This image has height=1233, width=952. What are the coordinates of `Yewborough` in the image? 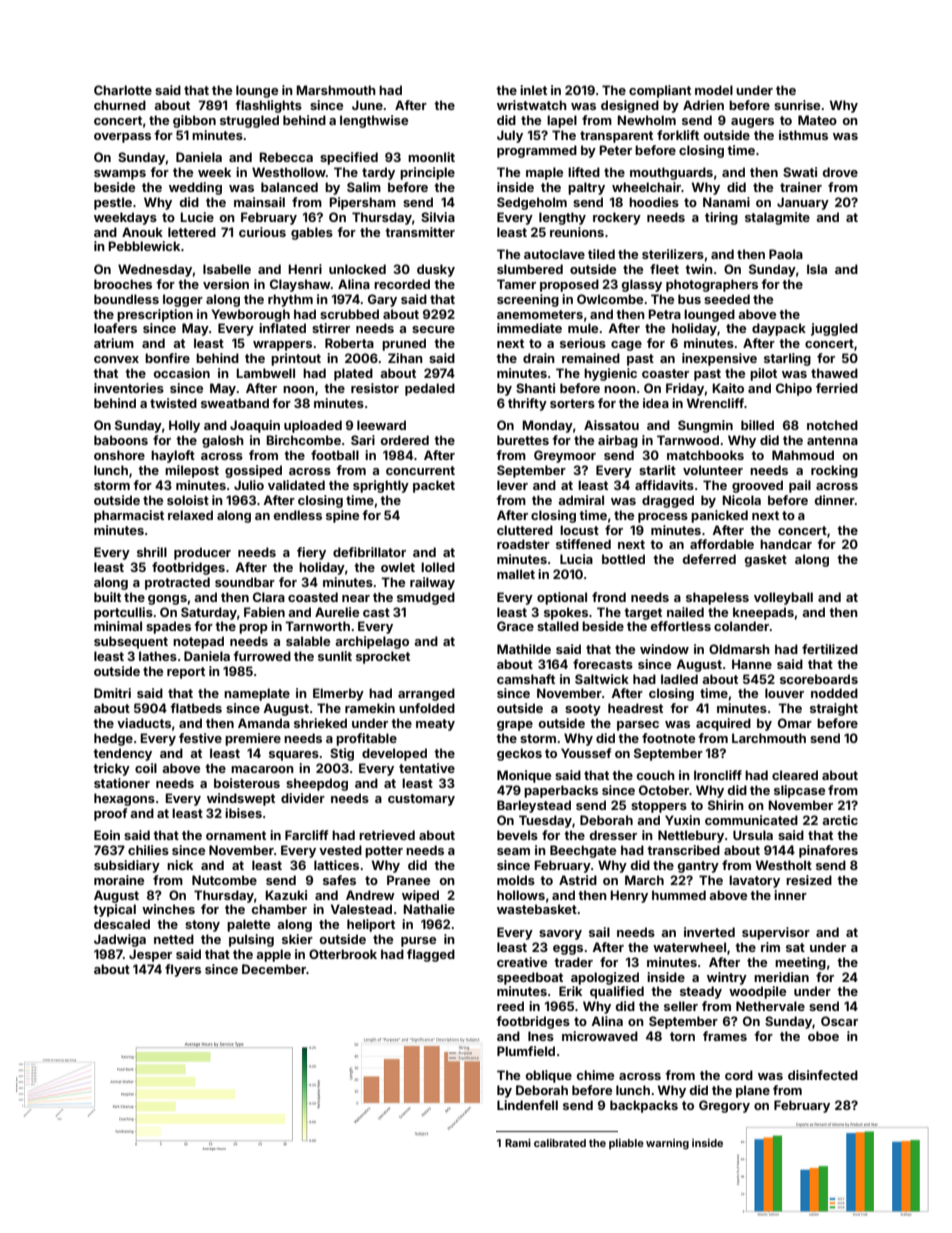 It's located at (250, 315).
